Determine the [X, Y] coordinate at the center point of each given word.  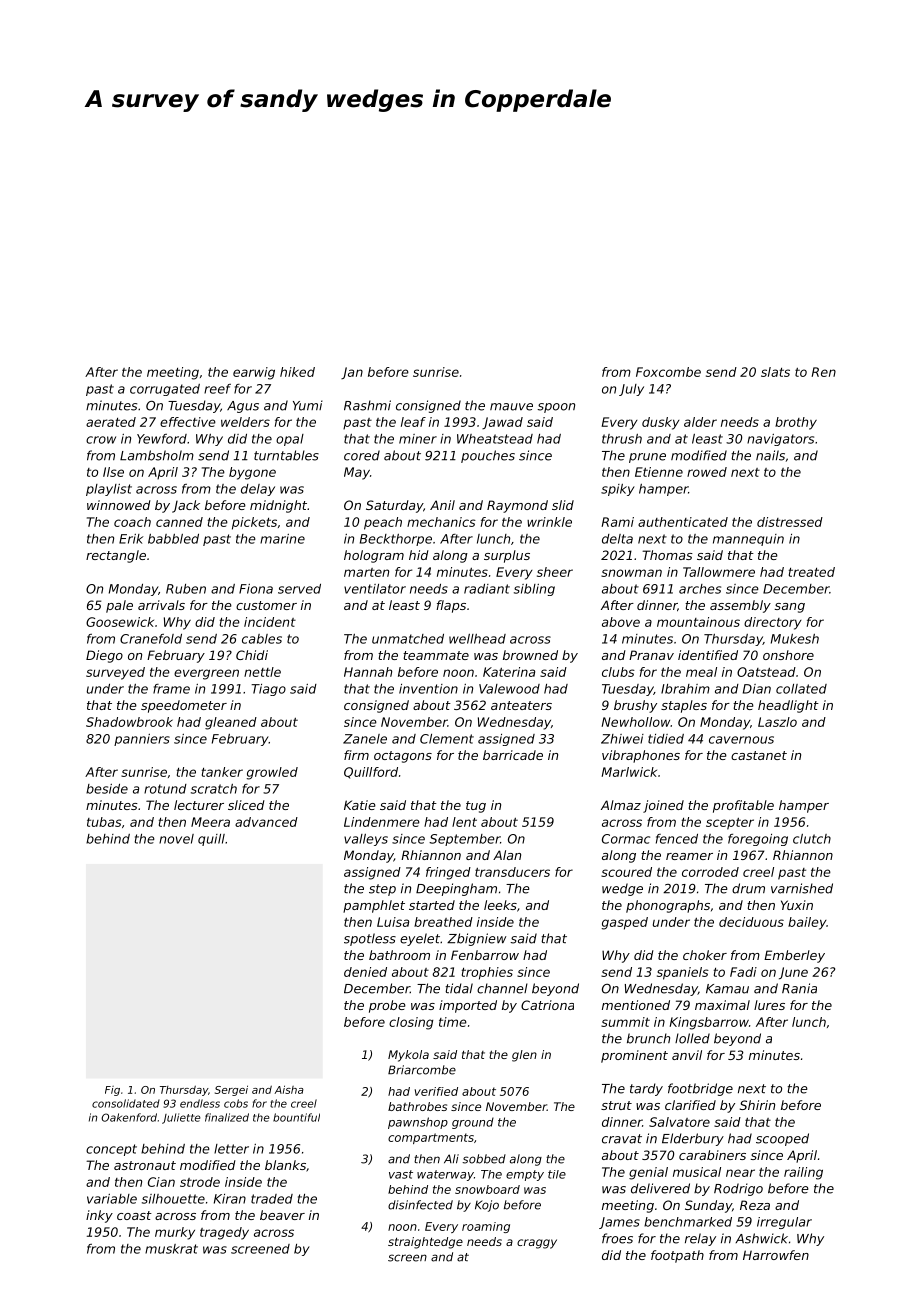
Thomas [667, 555]
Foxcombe [668, 372]
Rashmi [367, 405]
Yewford [162, 439]
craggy [537, 1244]
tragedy [224, 1233]
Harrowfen [776, 1255]
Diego [104, 656]
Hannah [368, 672]
